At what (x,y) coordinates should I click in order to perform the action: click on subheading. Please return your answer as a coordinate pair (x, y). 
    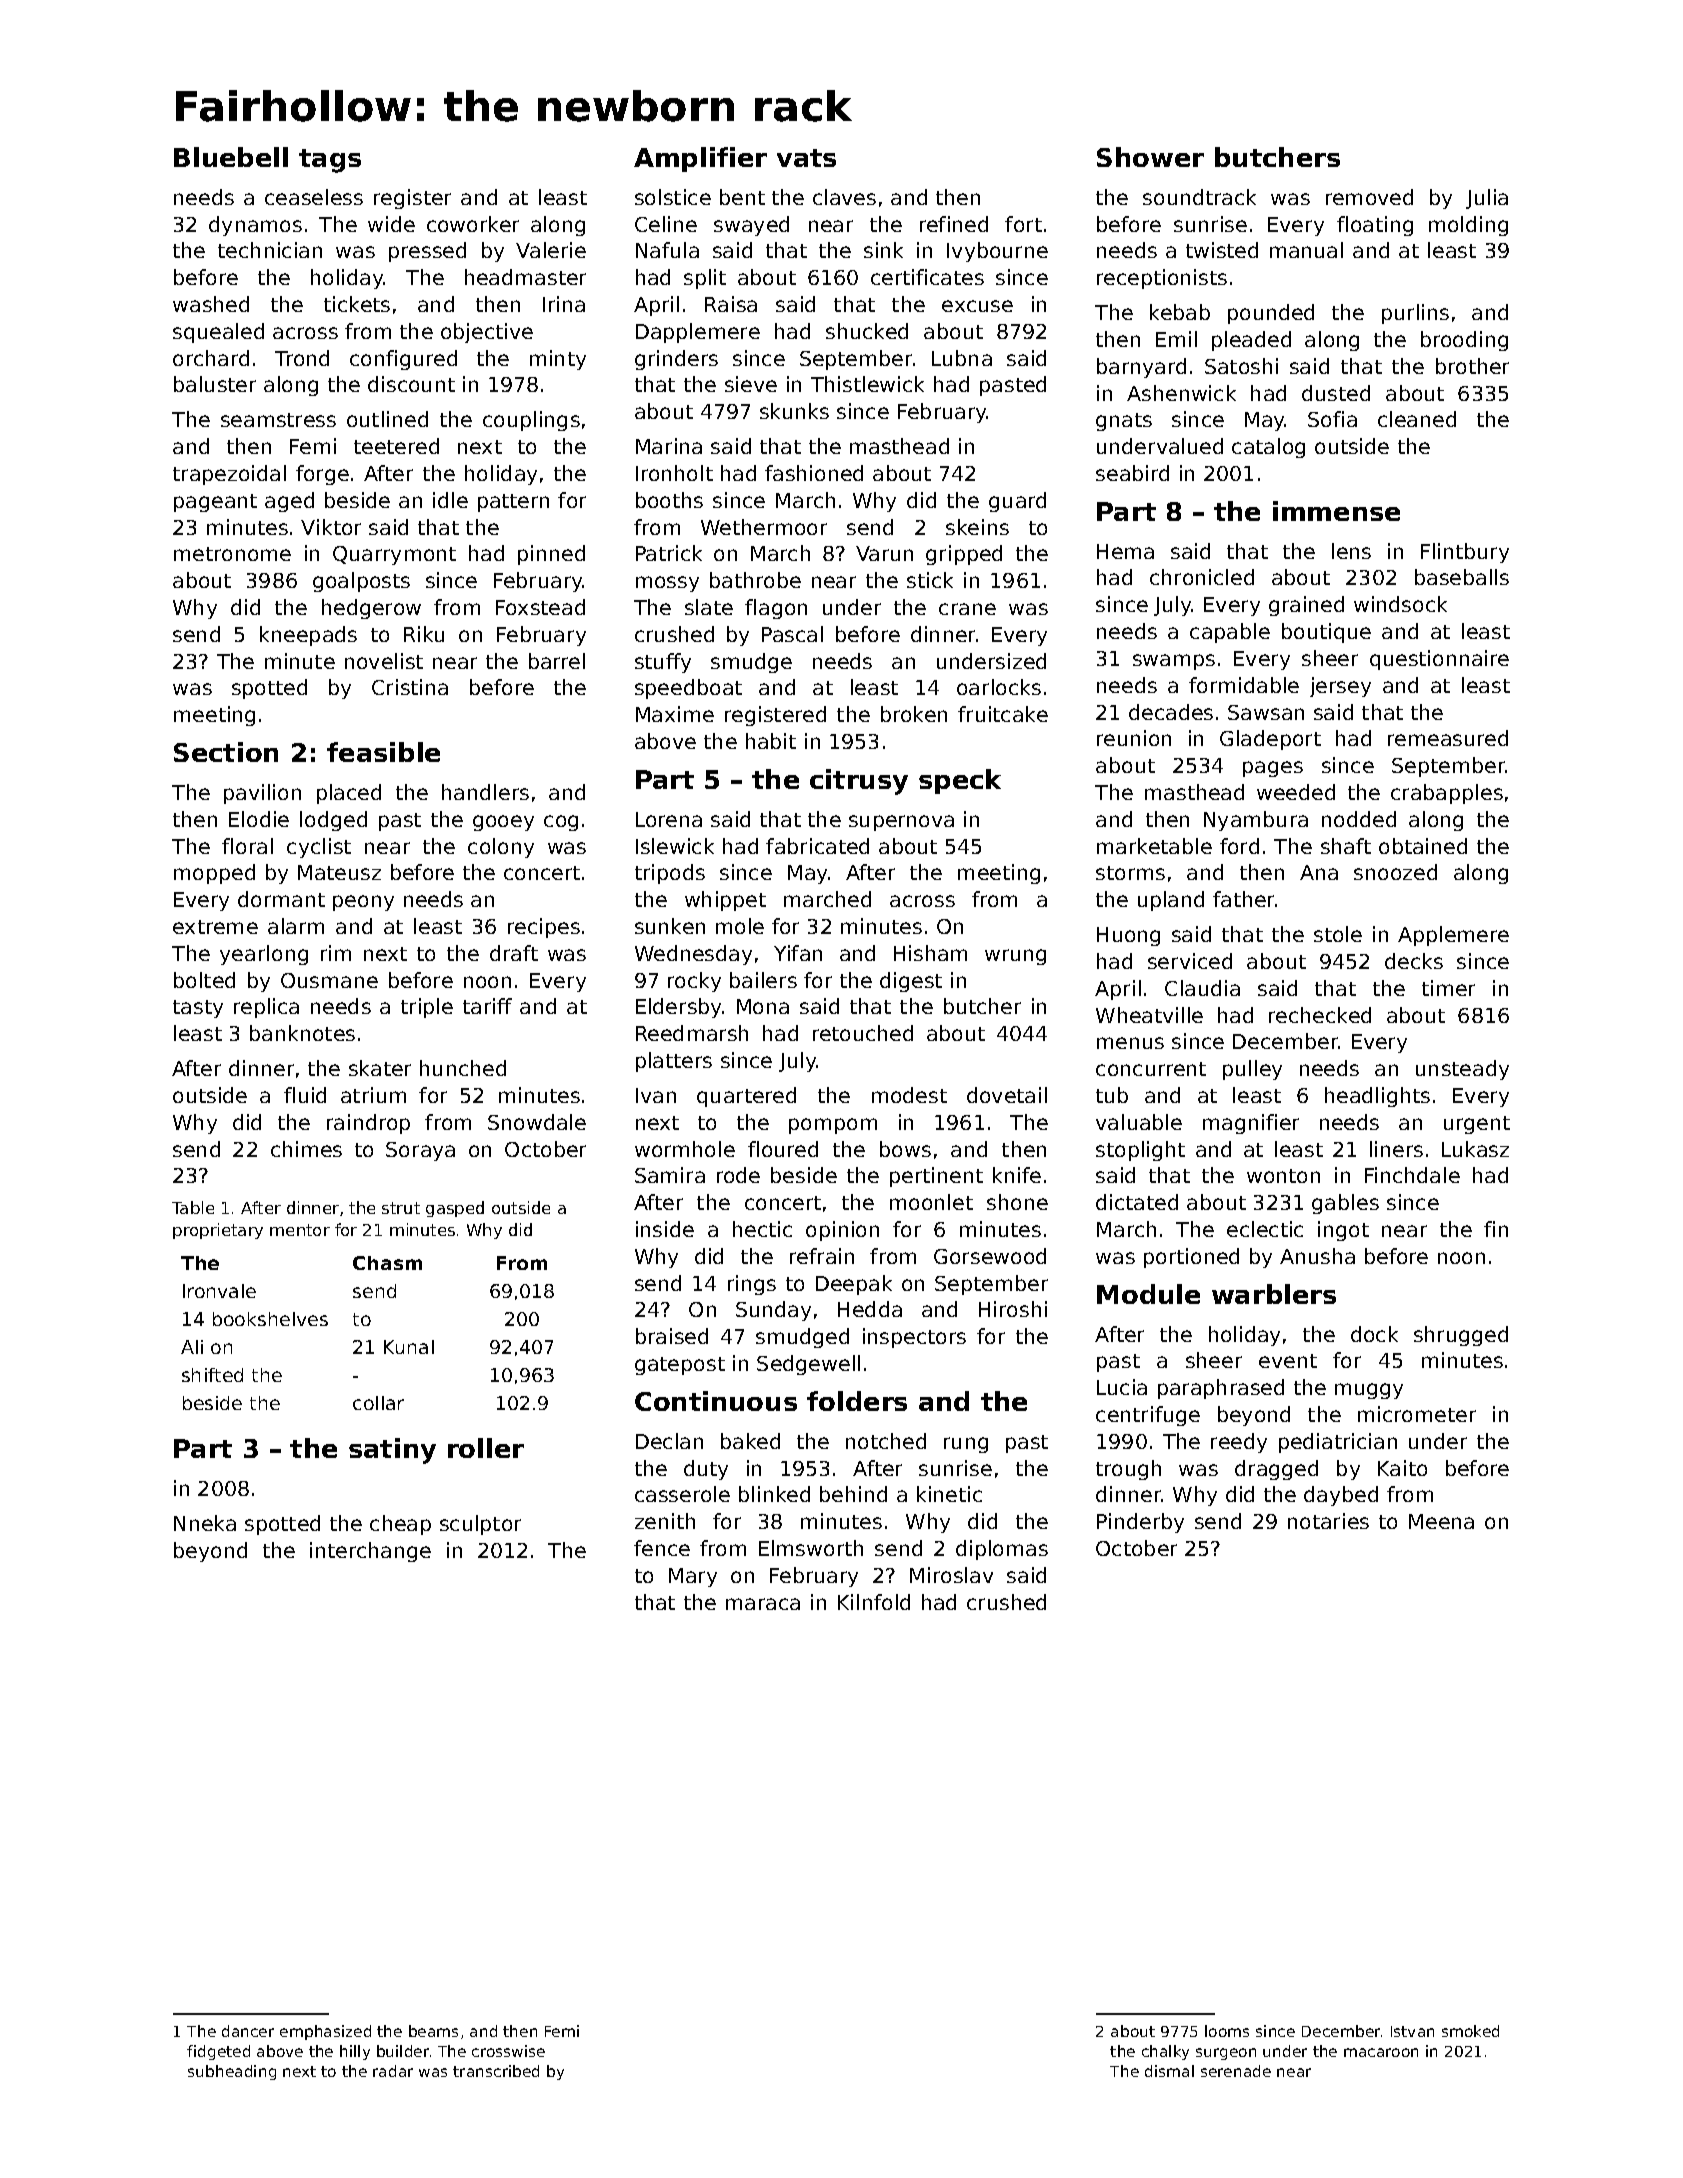
    Looking at the image, I should click on (232, 2072).
